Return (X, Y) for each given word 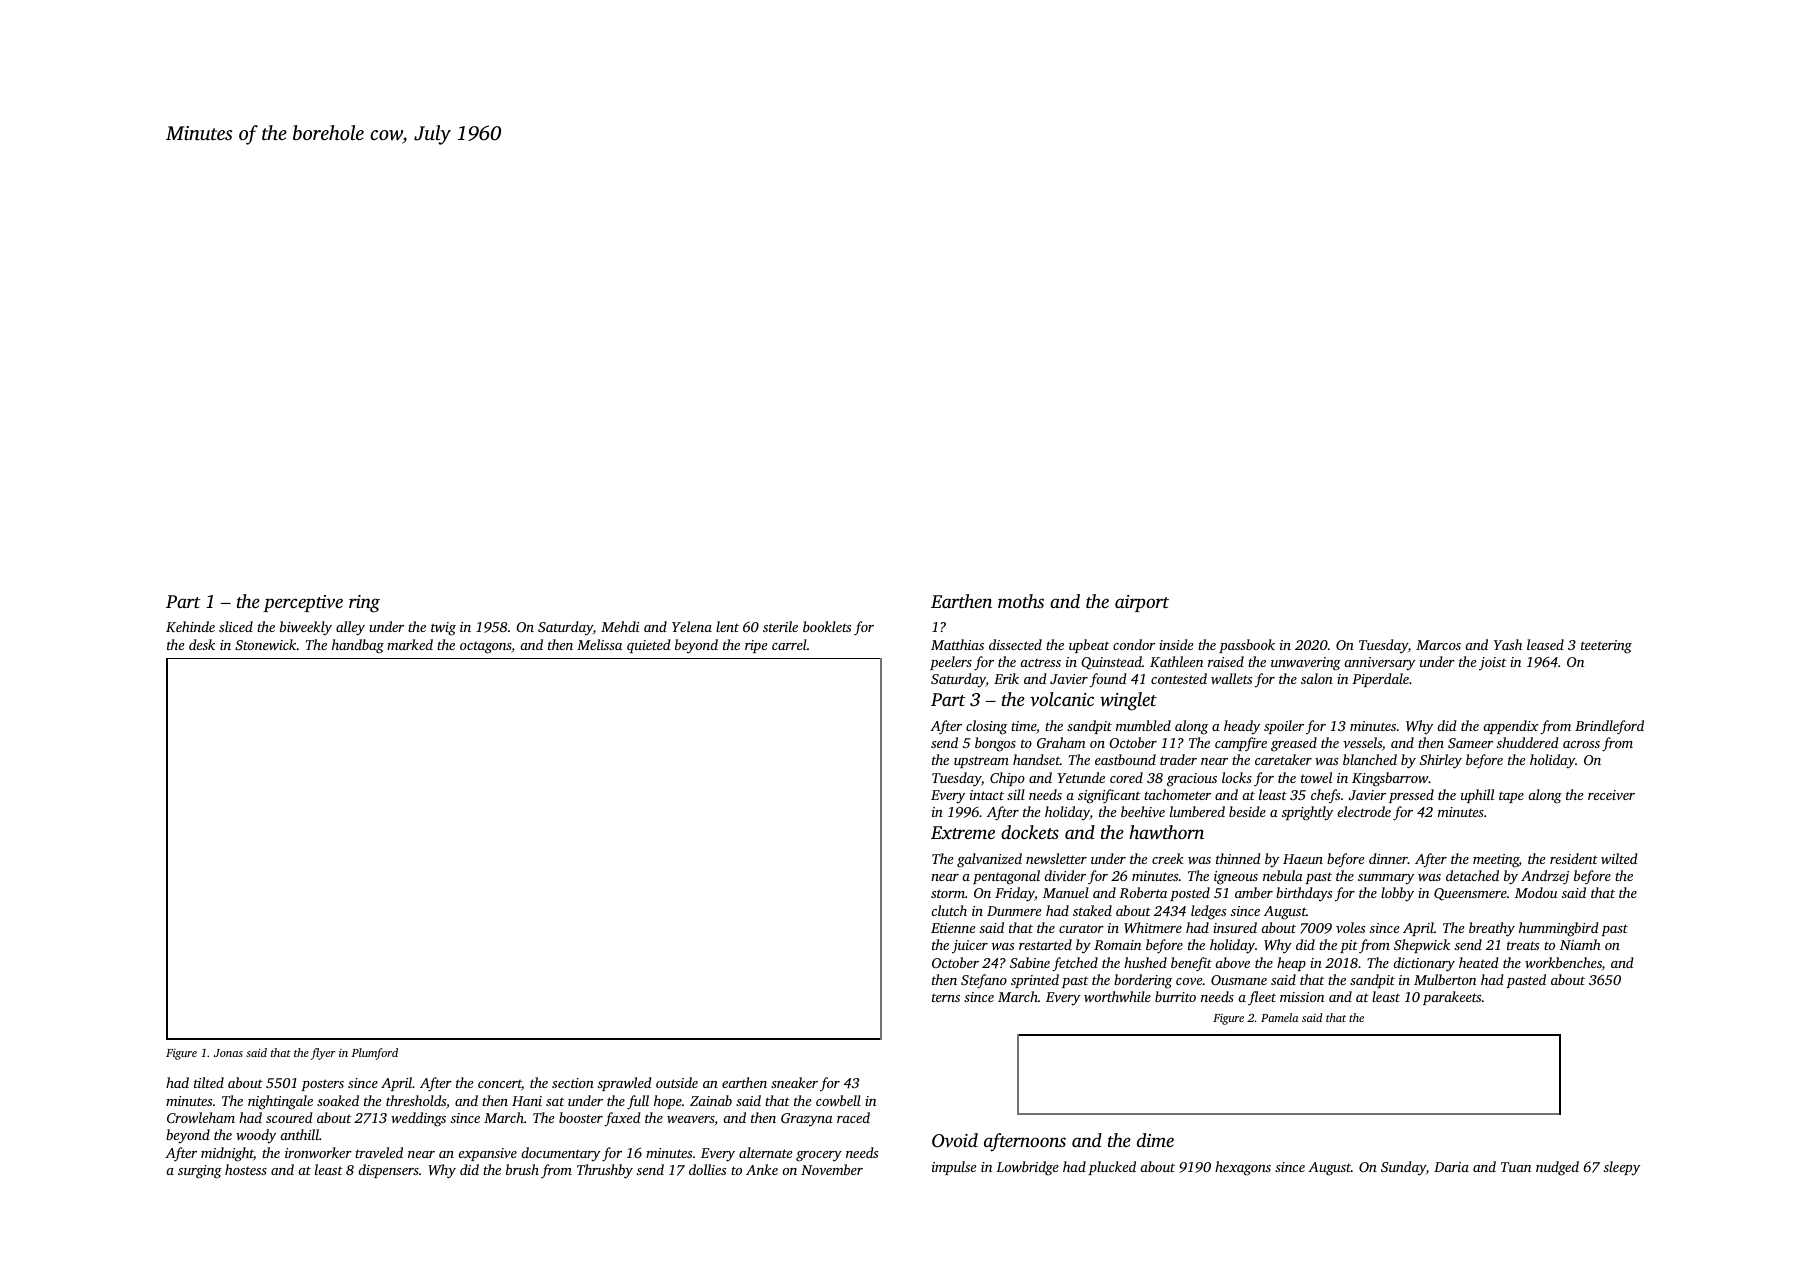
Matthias (957, 644)
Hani (527, 1101)
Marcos (1438, 645)
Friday (1015, 894)
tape (1511, 797)
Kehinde (190, 626)
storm (948, 893)
